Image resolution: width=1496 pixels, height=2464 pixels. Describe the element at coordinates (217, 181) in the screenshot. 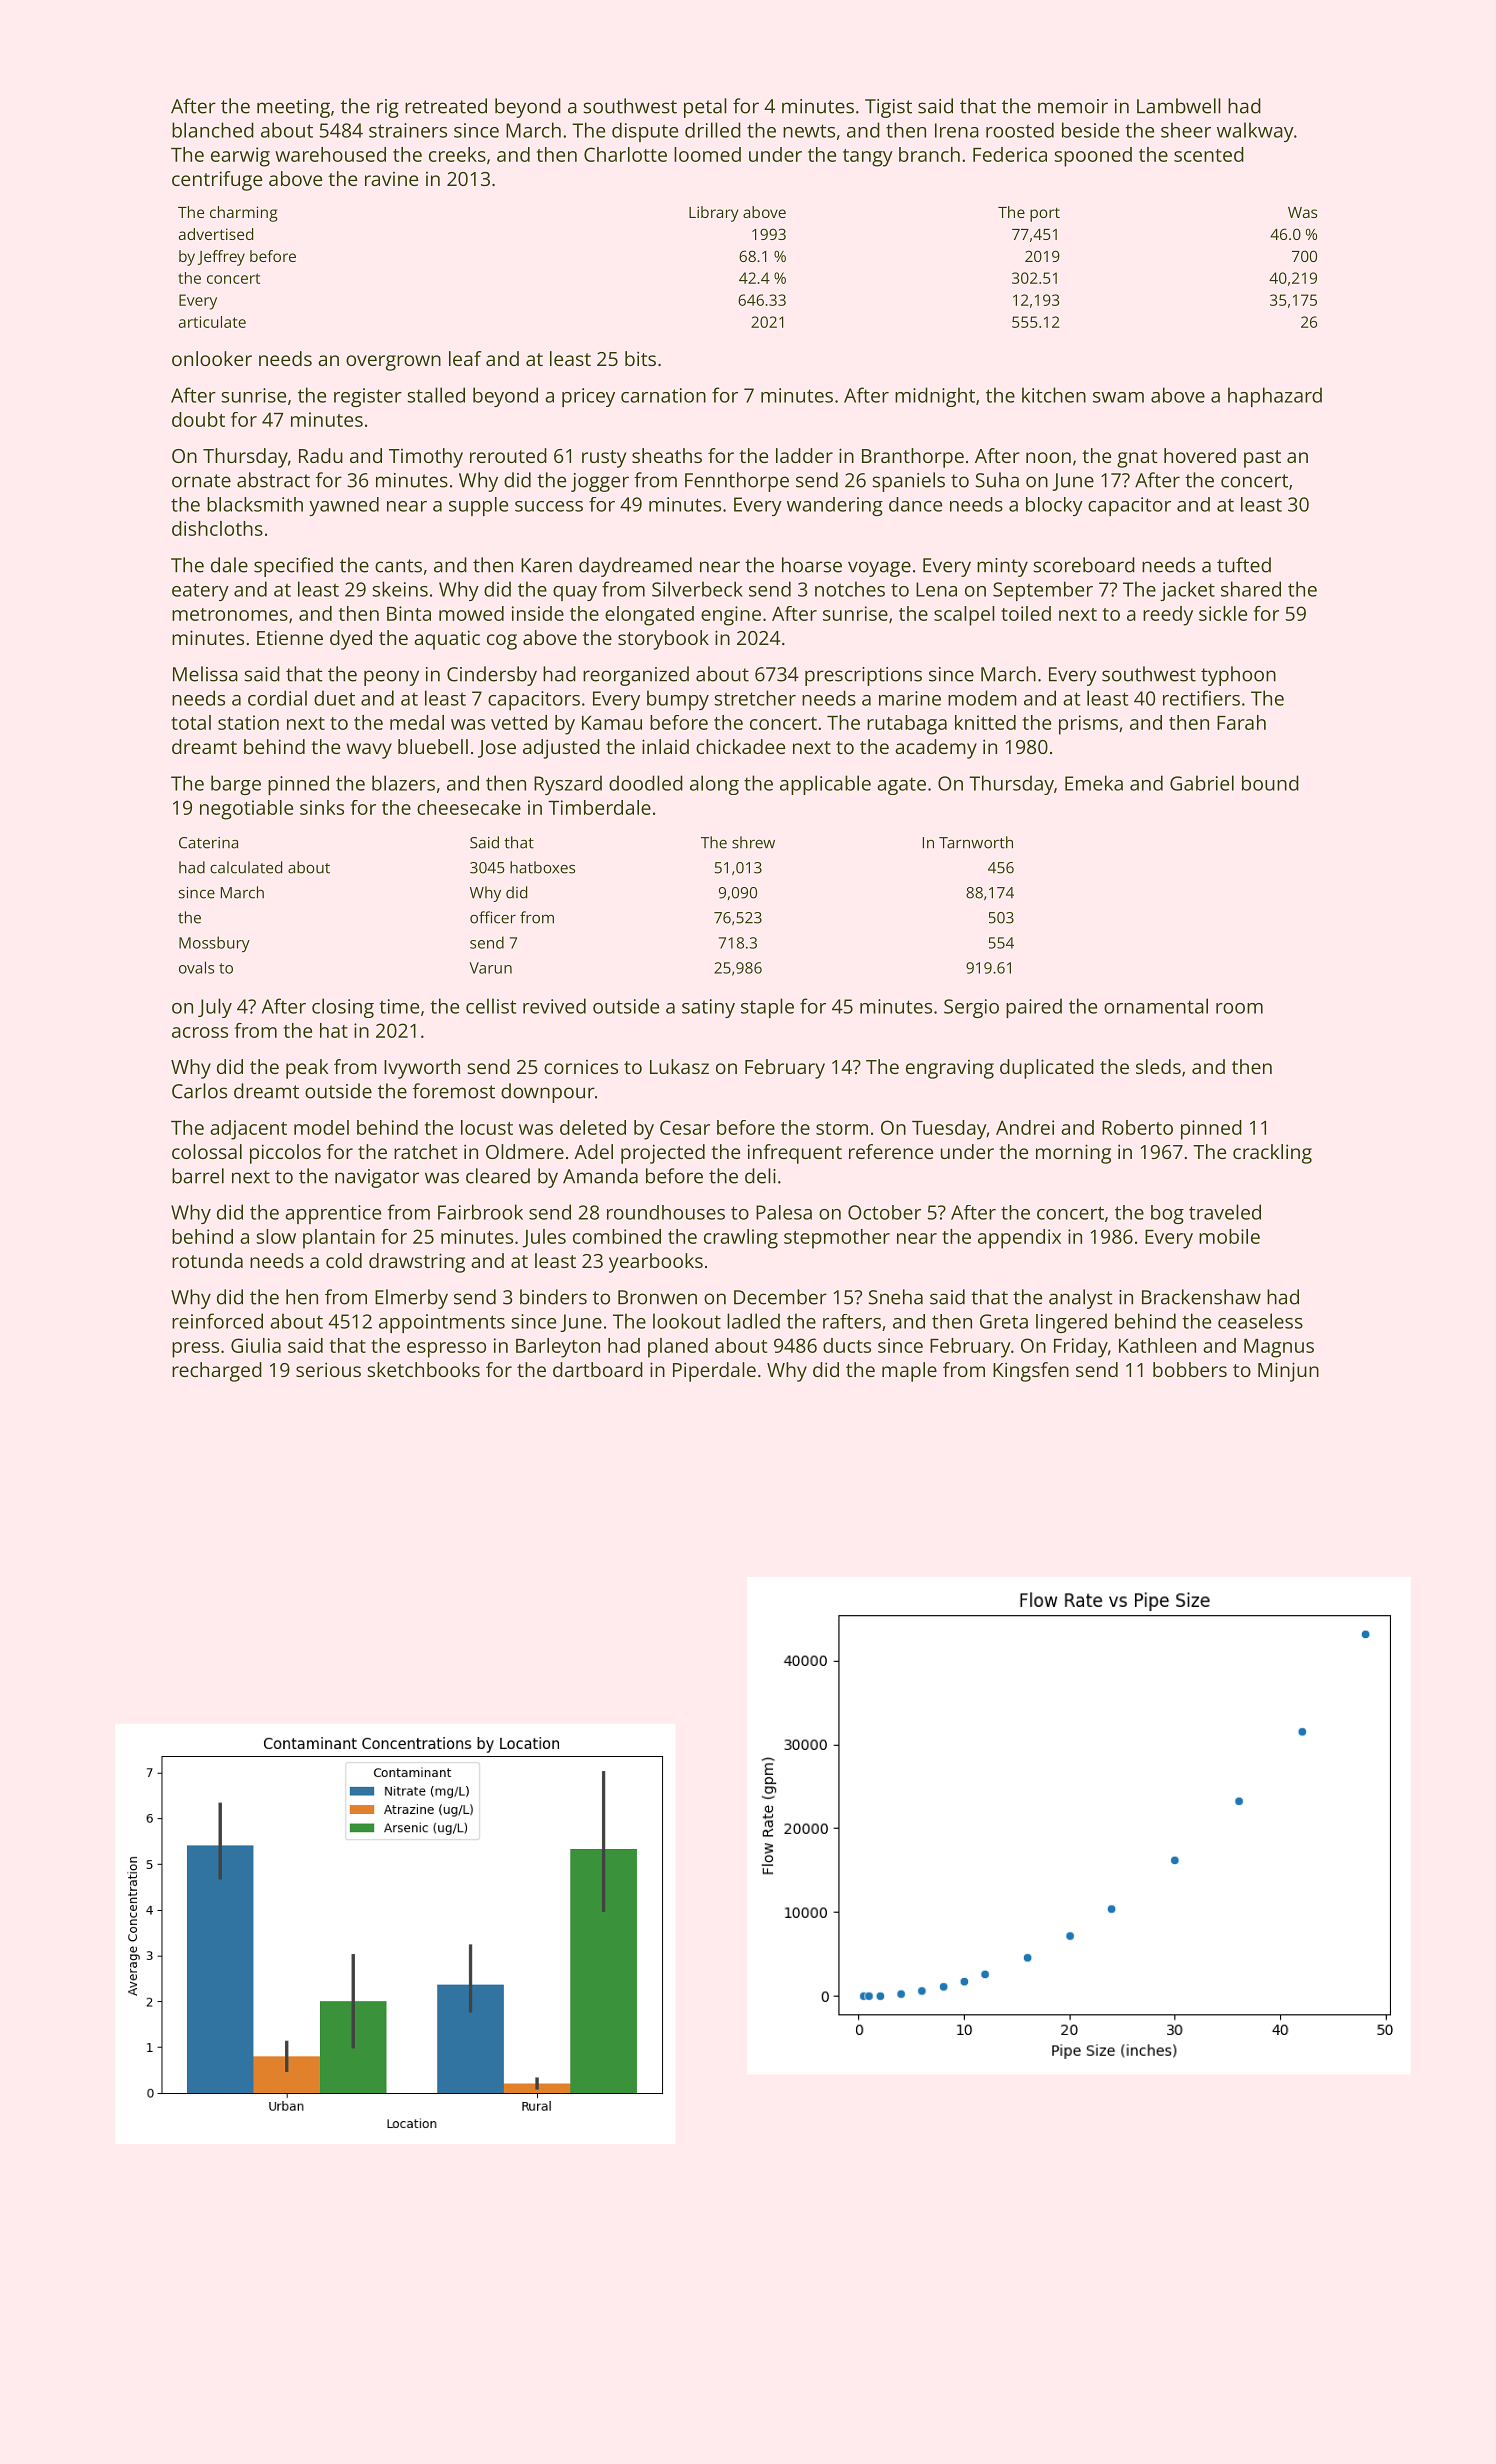

I see `centrifuge` at that location.
